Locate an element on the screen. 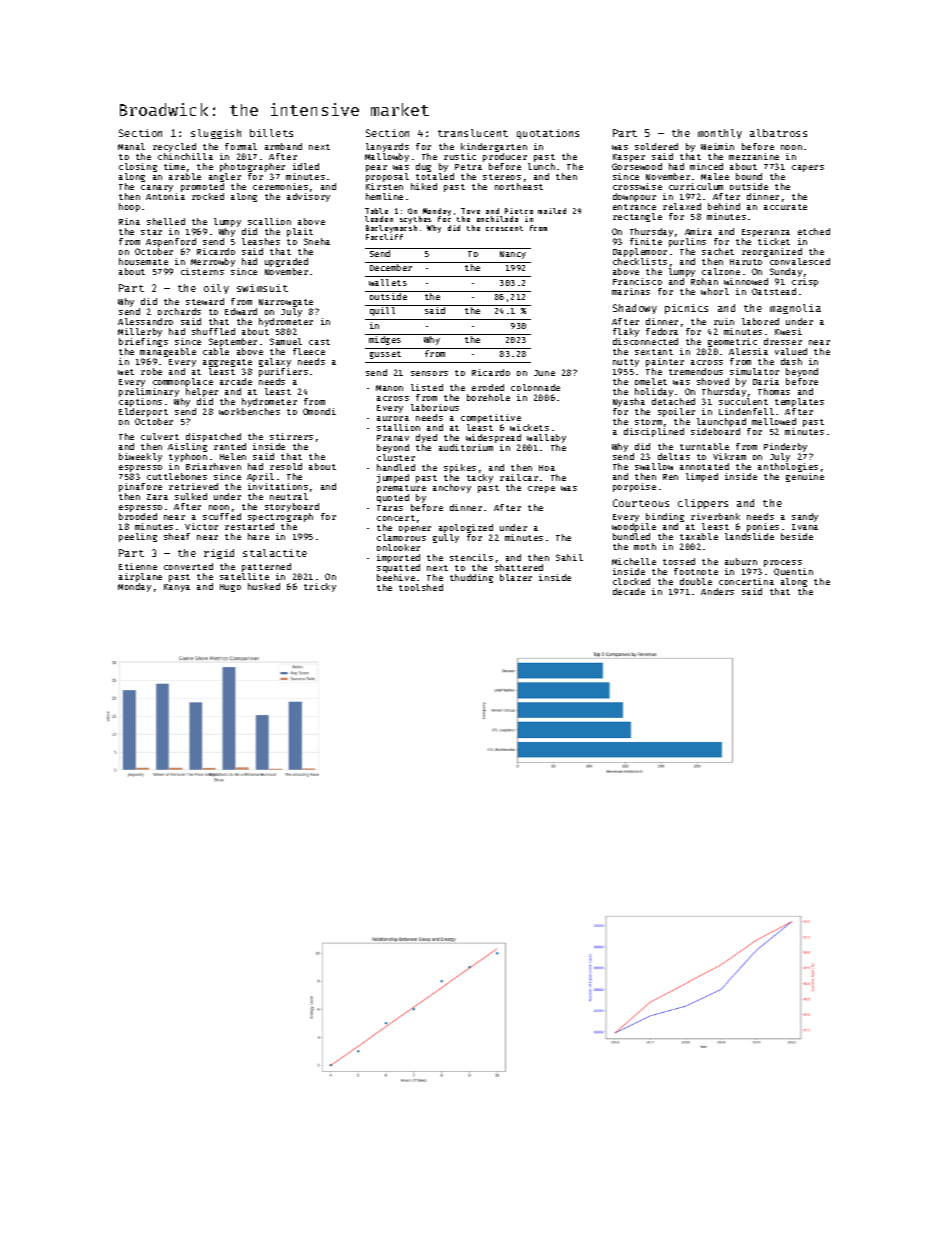 The height and width of the screenshot is (1233, 952). monthly is located at coordinates (720, 134).
